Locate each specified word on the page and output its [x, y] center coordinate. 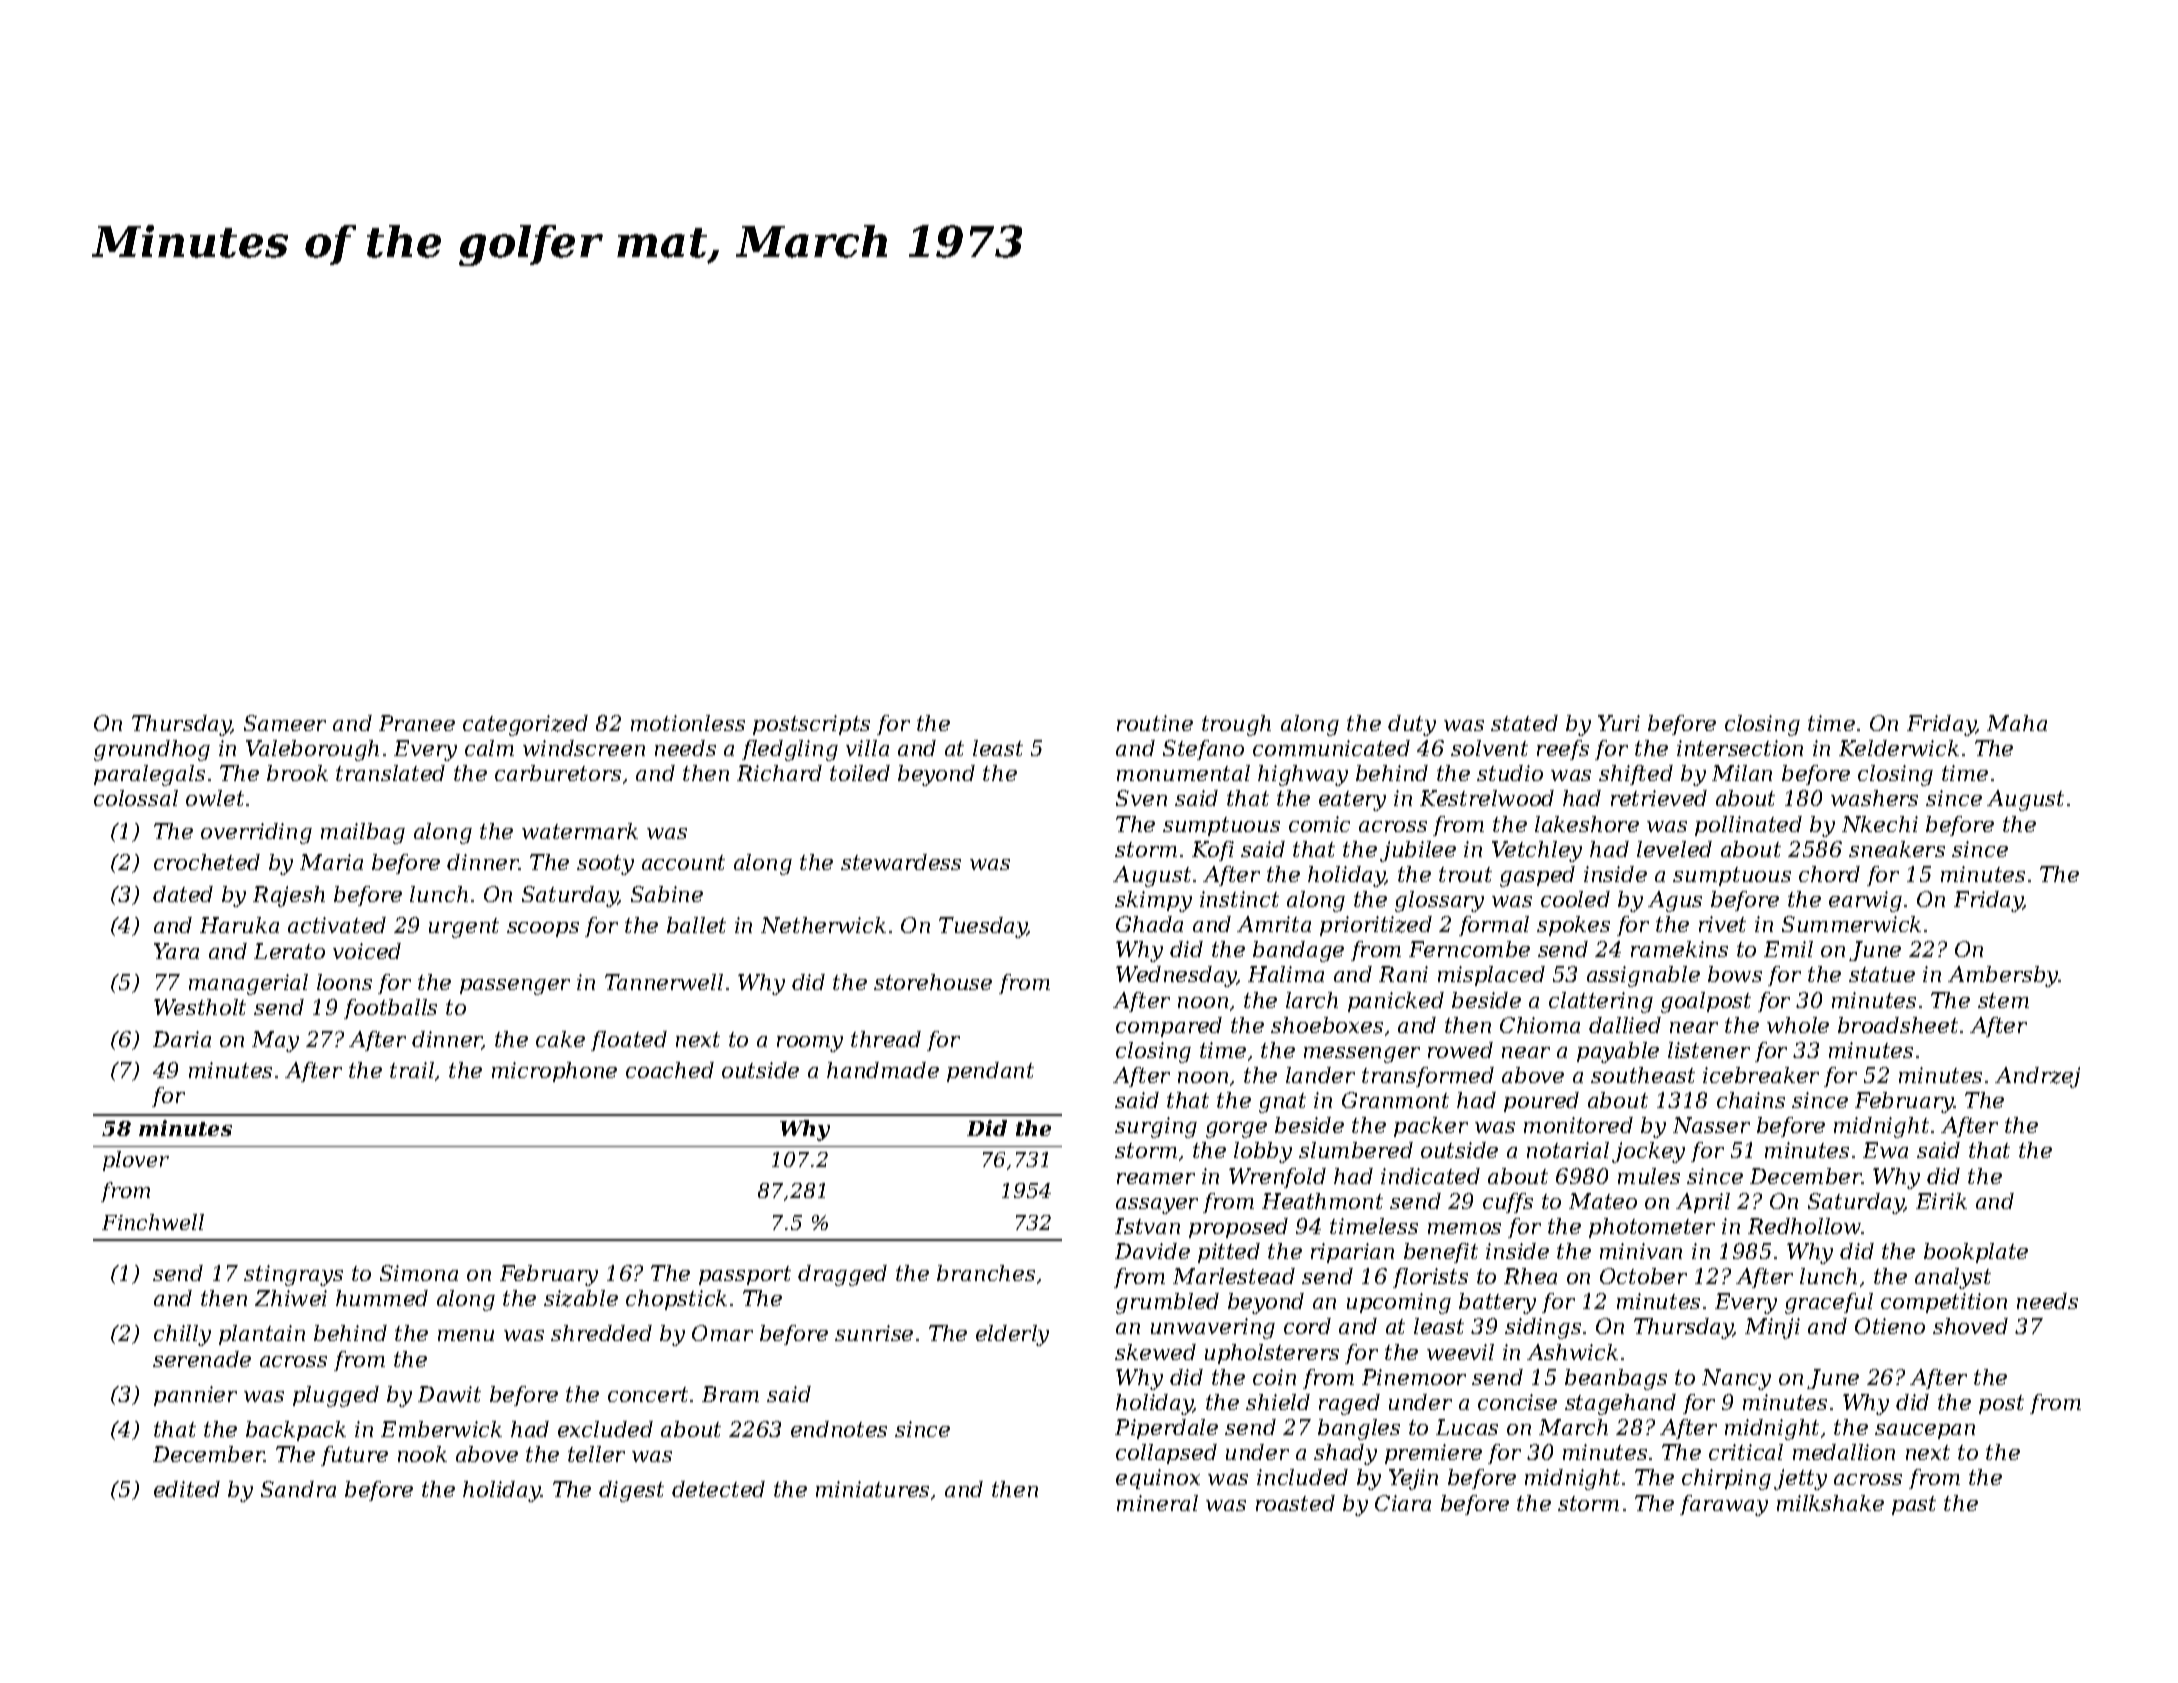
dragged [842, 1275]
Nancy [1736, 1379]
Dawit [449, 1394]
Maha [2017, 723]
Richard [779, 773]
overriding [256, 833]
